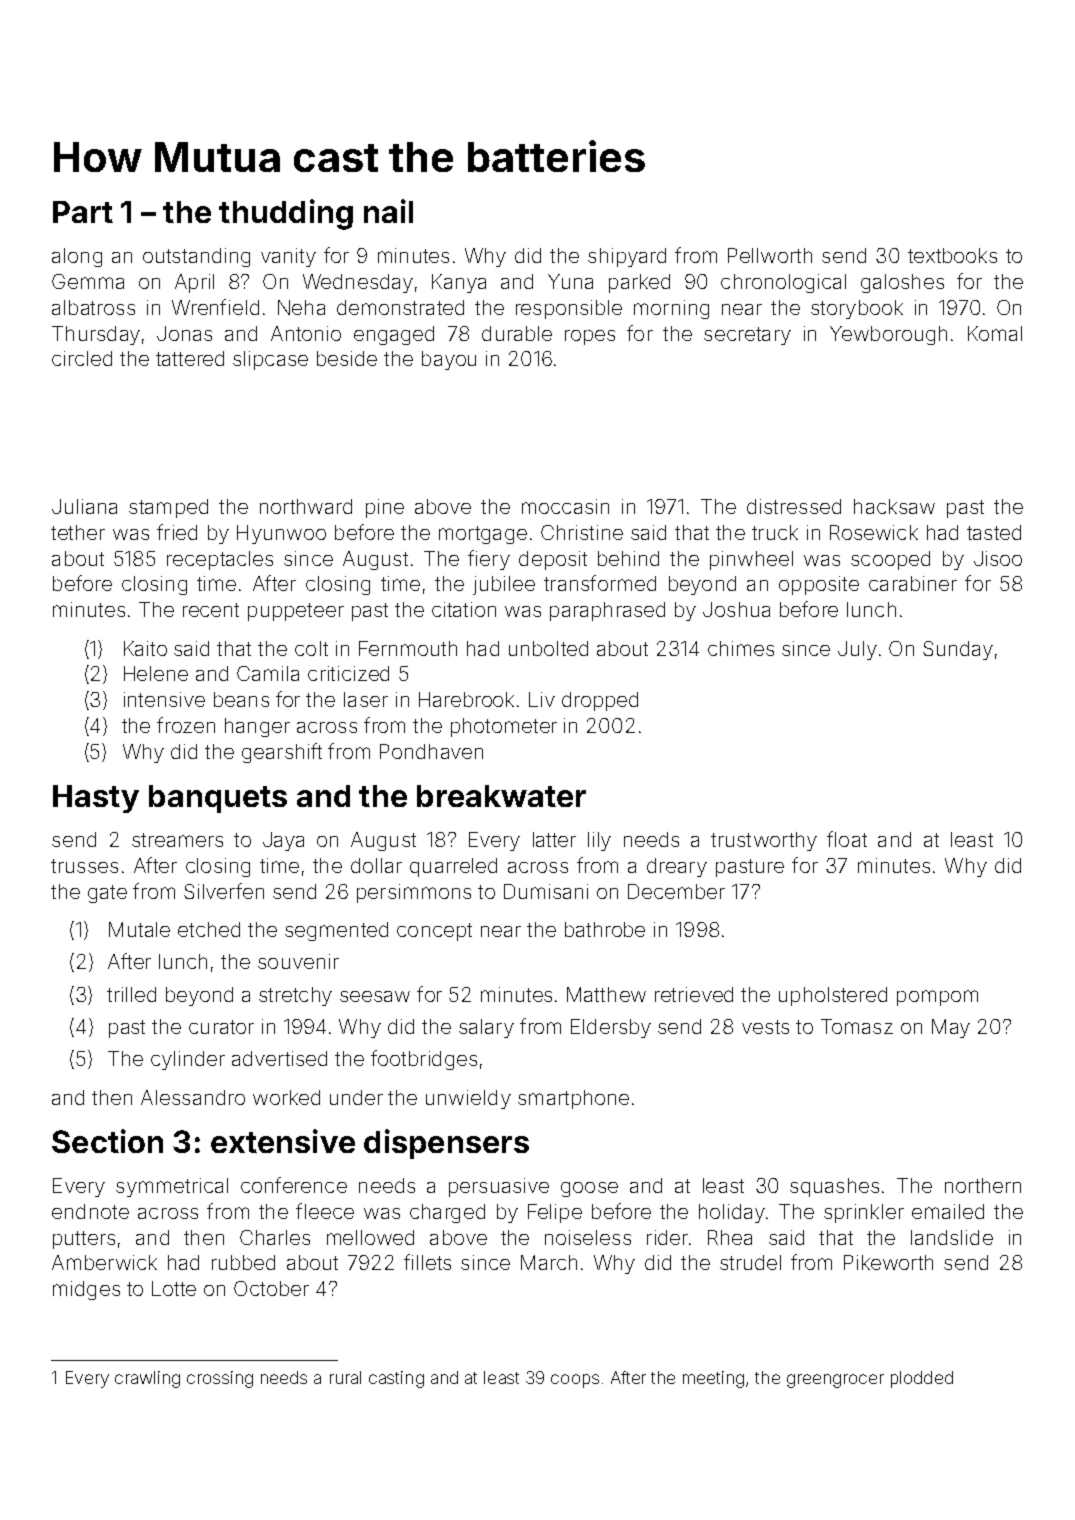 This image has width=1075, height=1520. Describe the element at coordinates (983, 1185) in the image. I see `northern` at that location.
